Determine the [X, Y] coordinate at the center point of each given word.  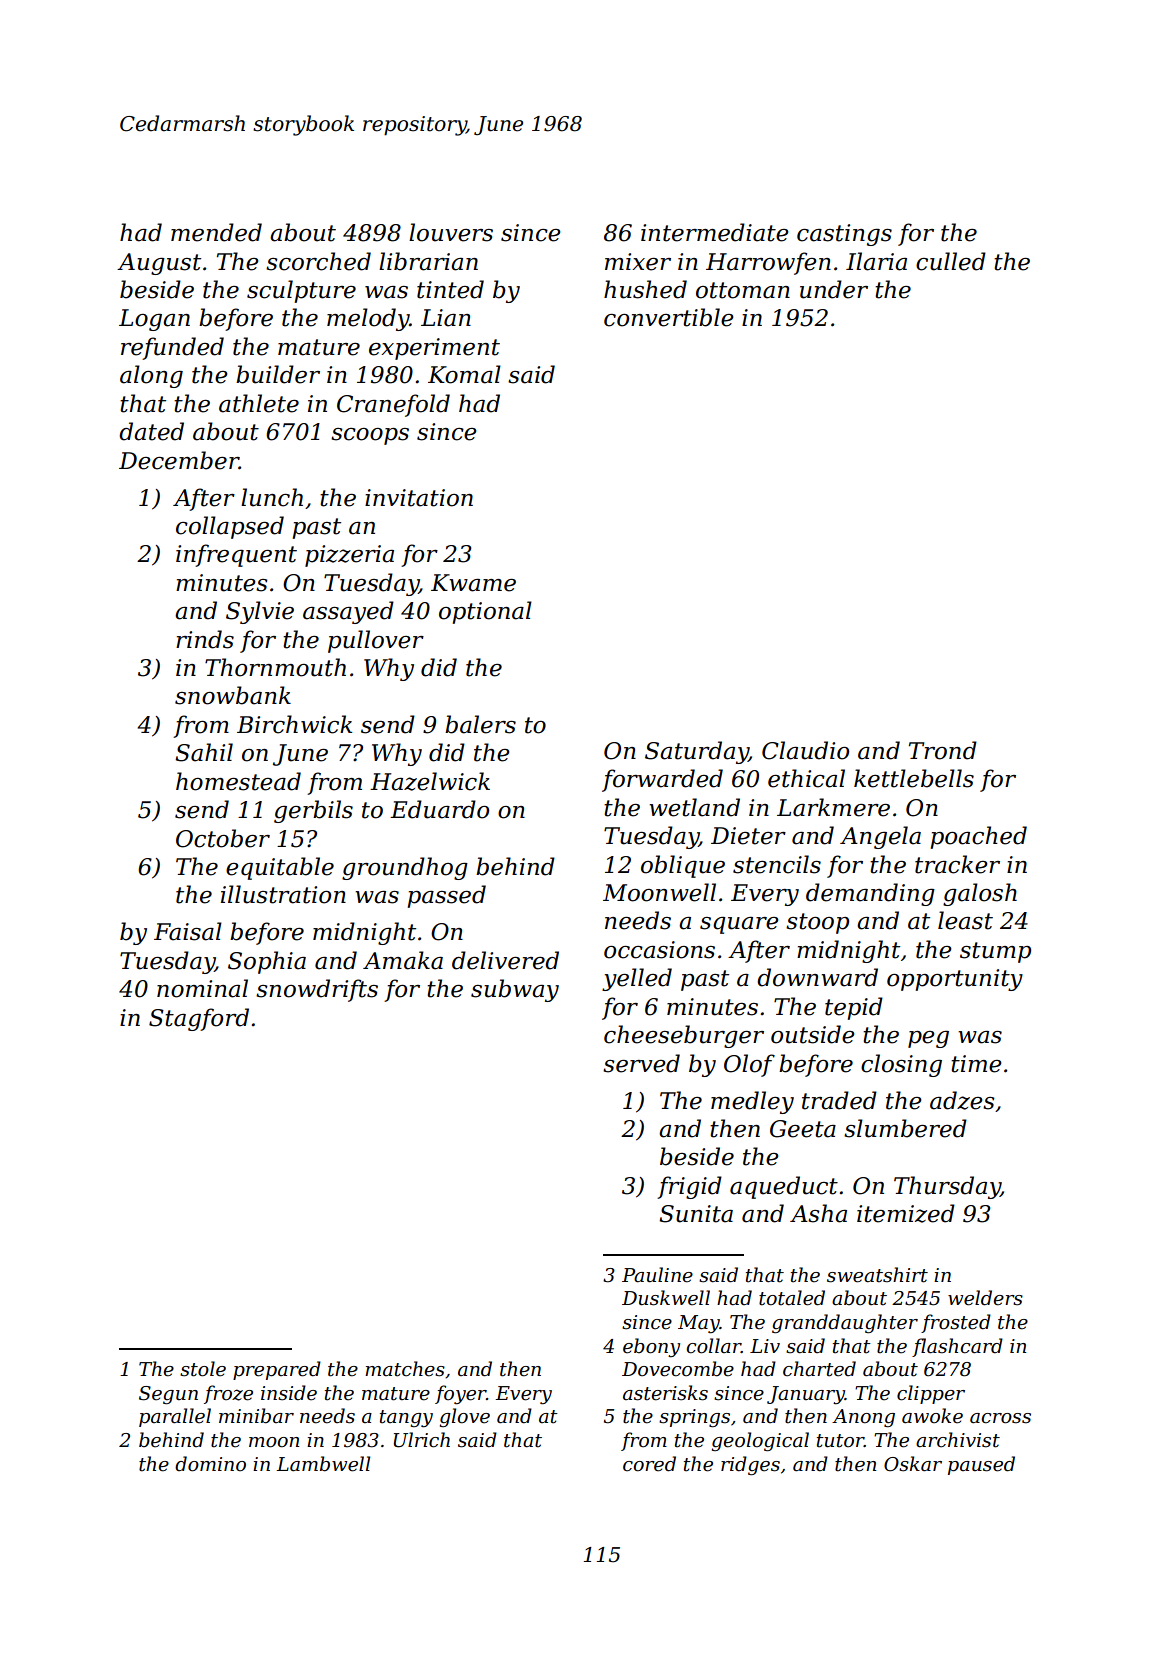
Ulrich [422, 1440]
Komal [464, 374]
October [223, 838]
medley [752, 1102]
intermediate [714, 232]
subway [515, 990]
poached [978, 837]
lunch [272, 497]
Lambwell [323, 1464]
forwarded [662, 780]
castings [844, 235]
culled [951, 261]
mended [216, 232]
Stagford [199, 1019]
